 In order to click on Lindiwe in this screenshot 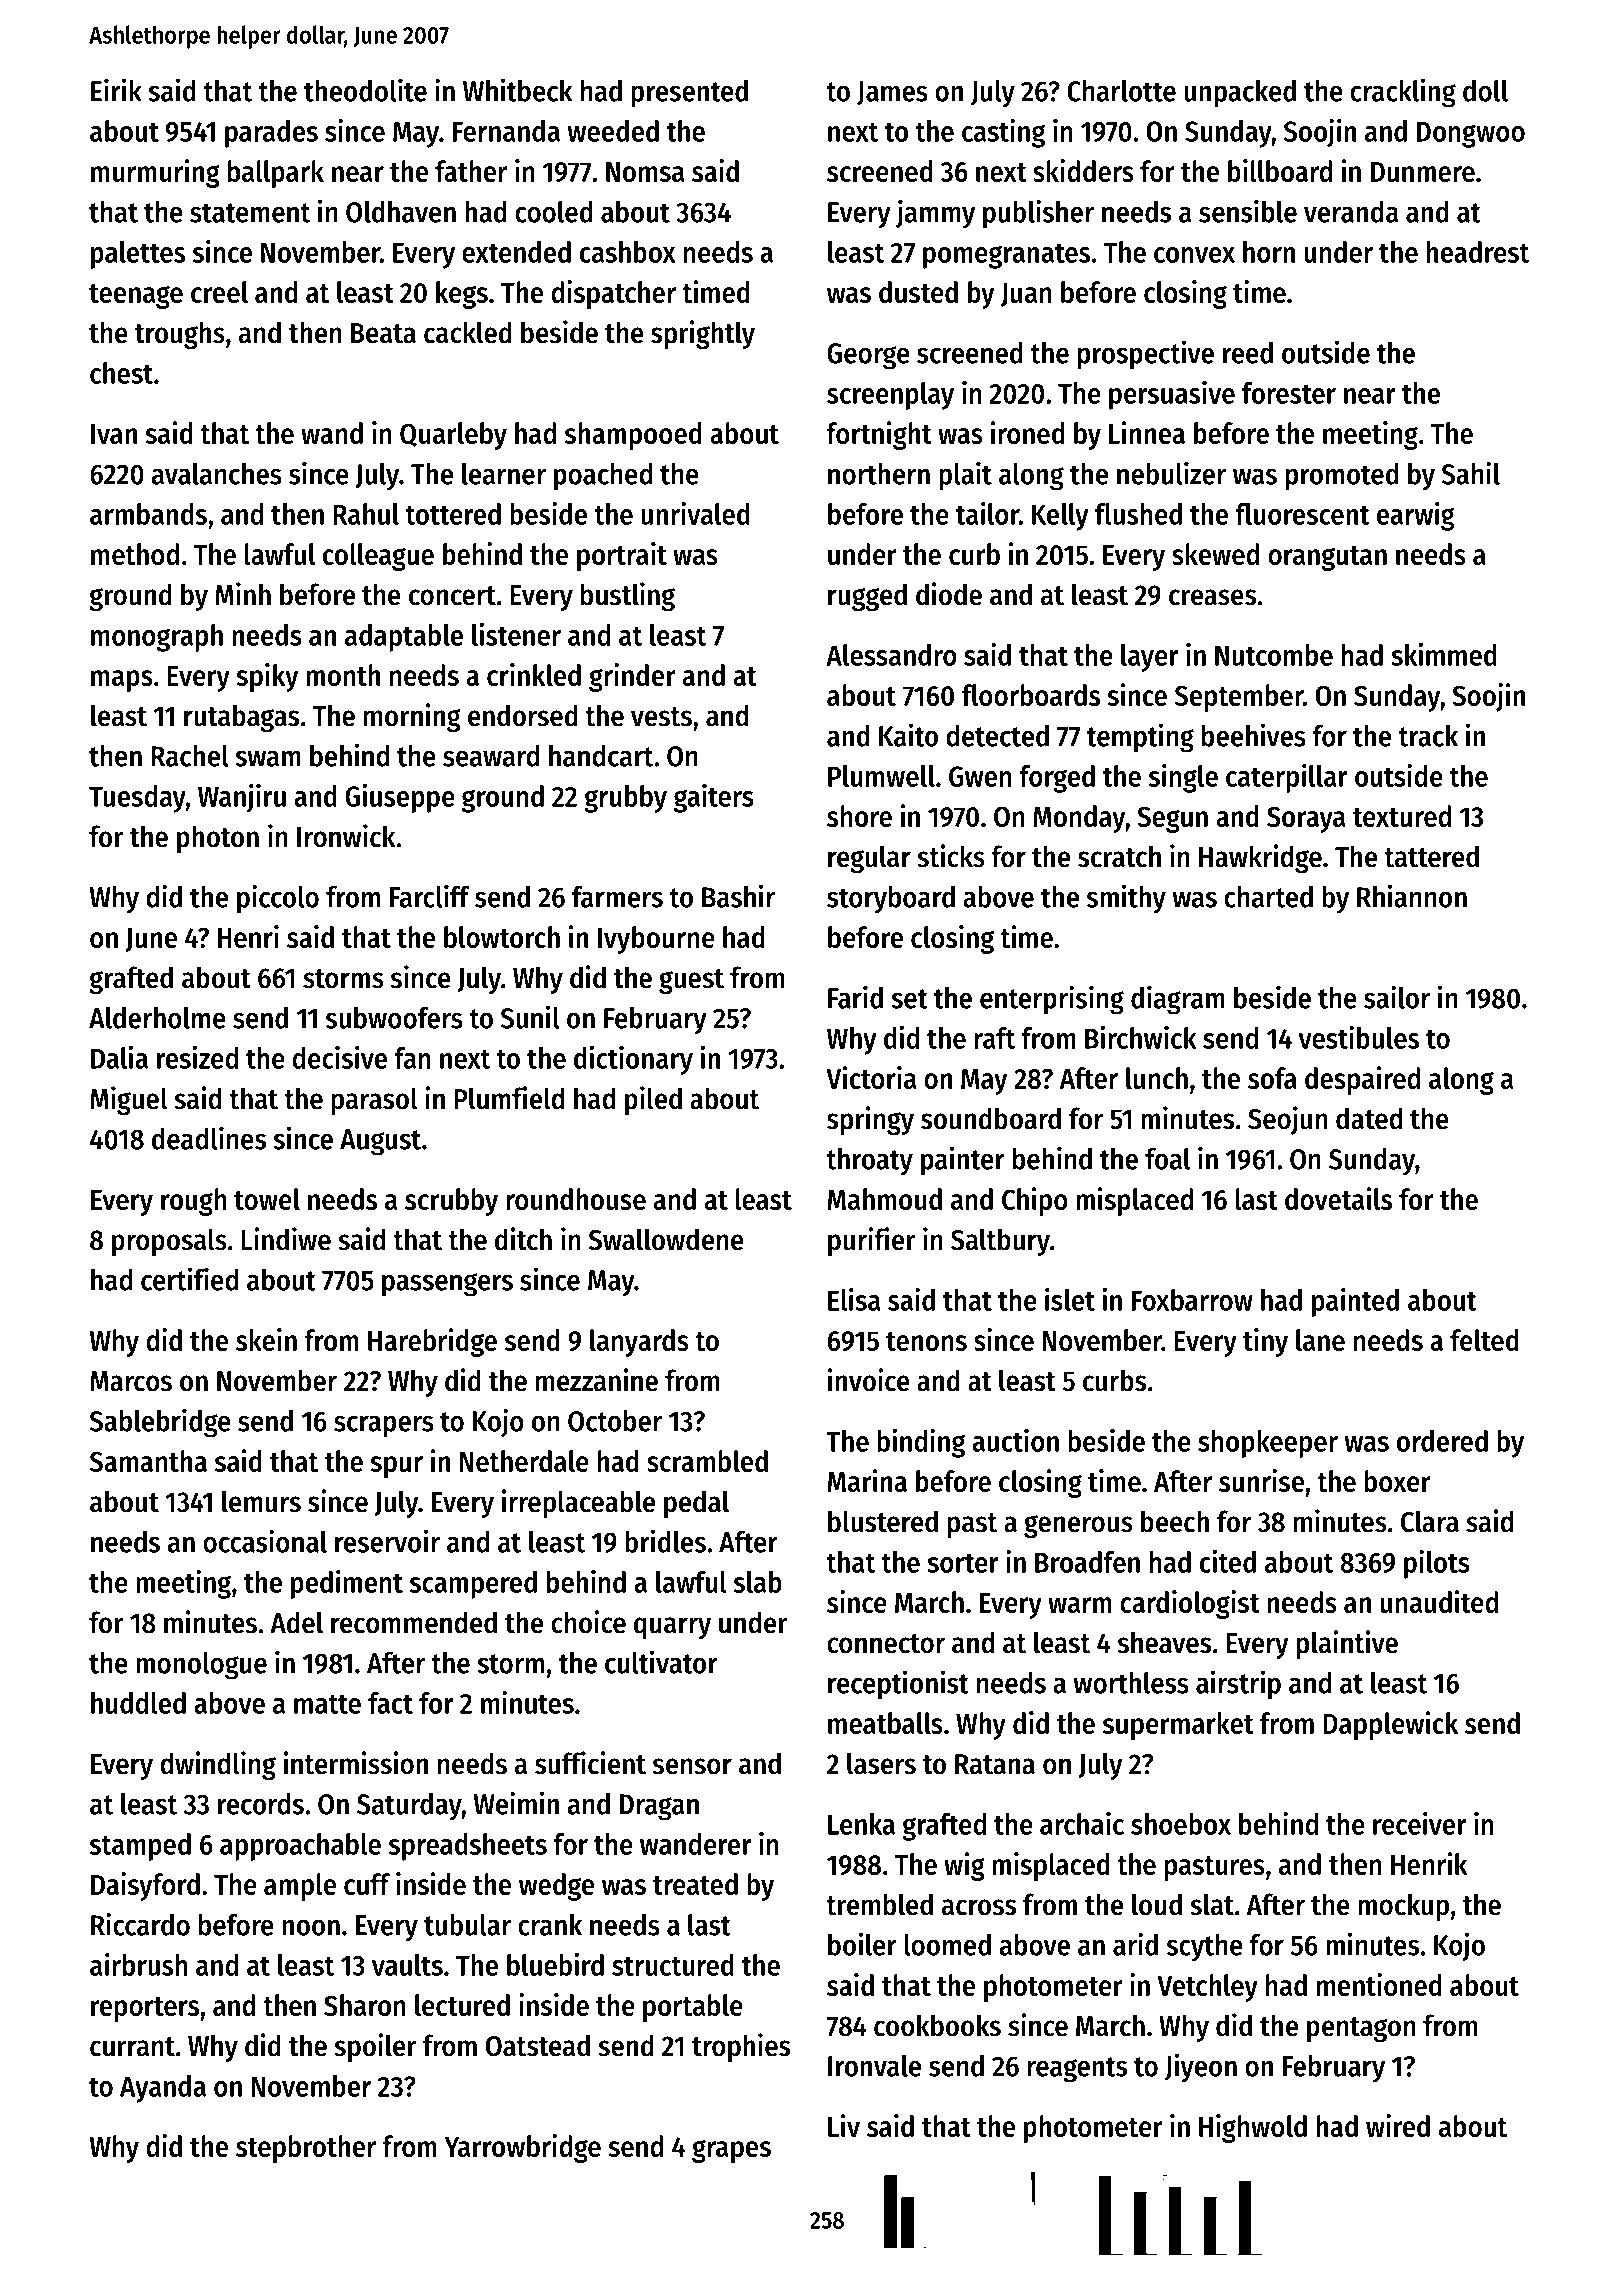, I will do `click(286, 1239)`.
